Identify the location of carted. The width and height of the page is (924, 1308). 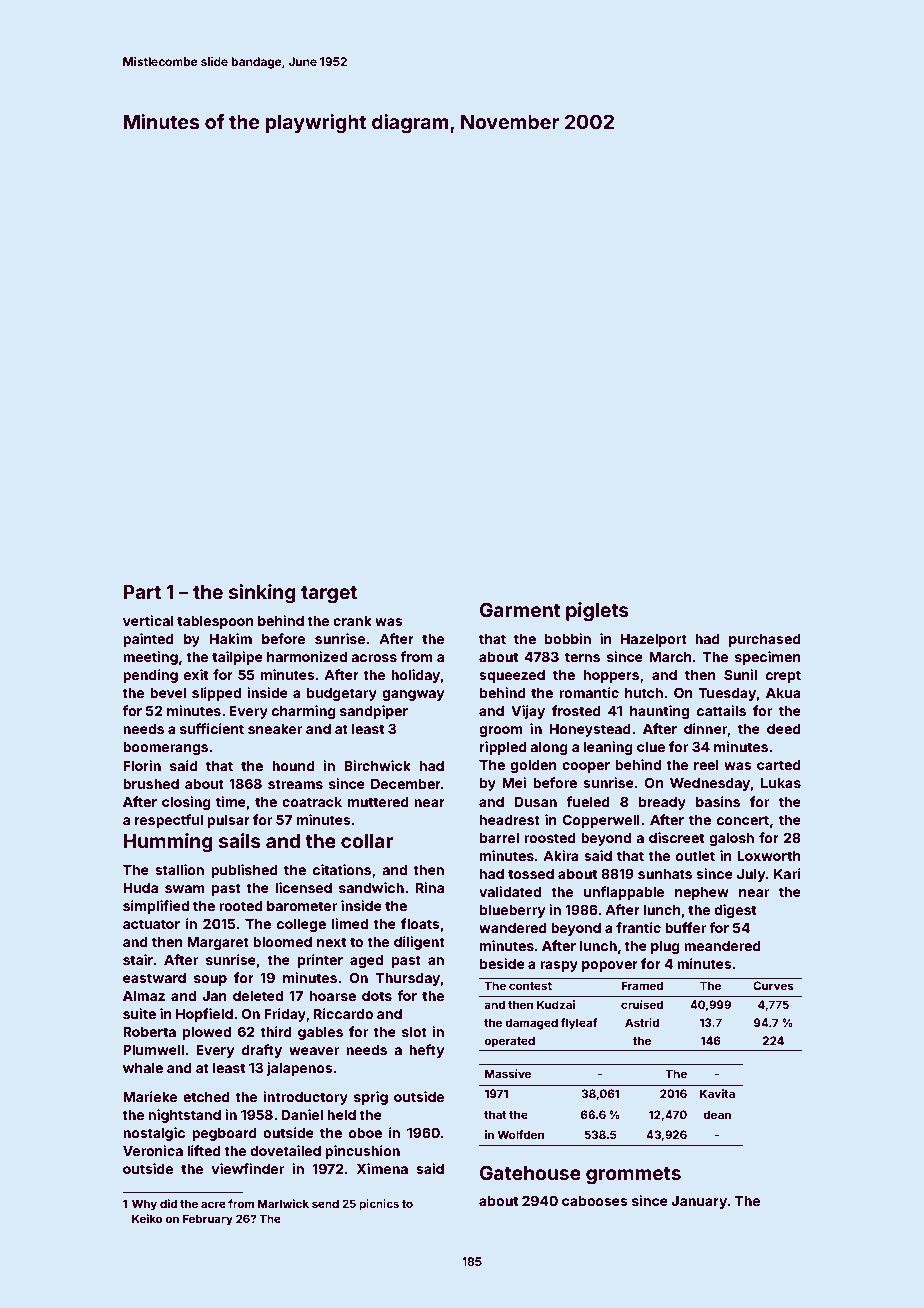
(779, 765).
